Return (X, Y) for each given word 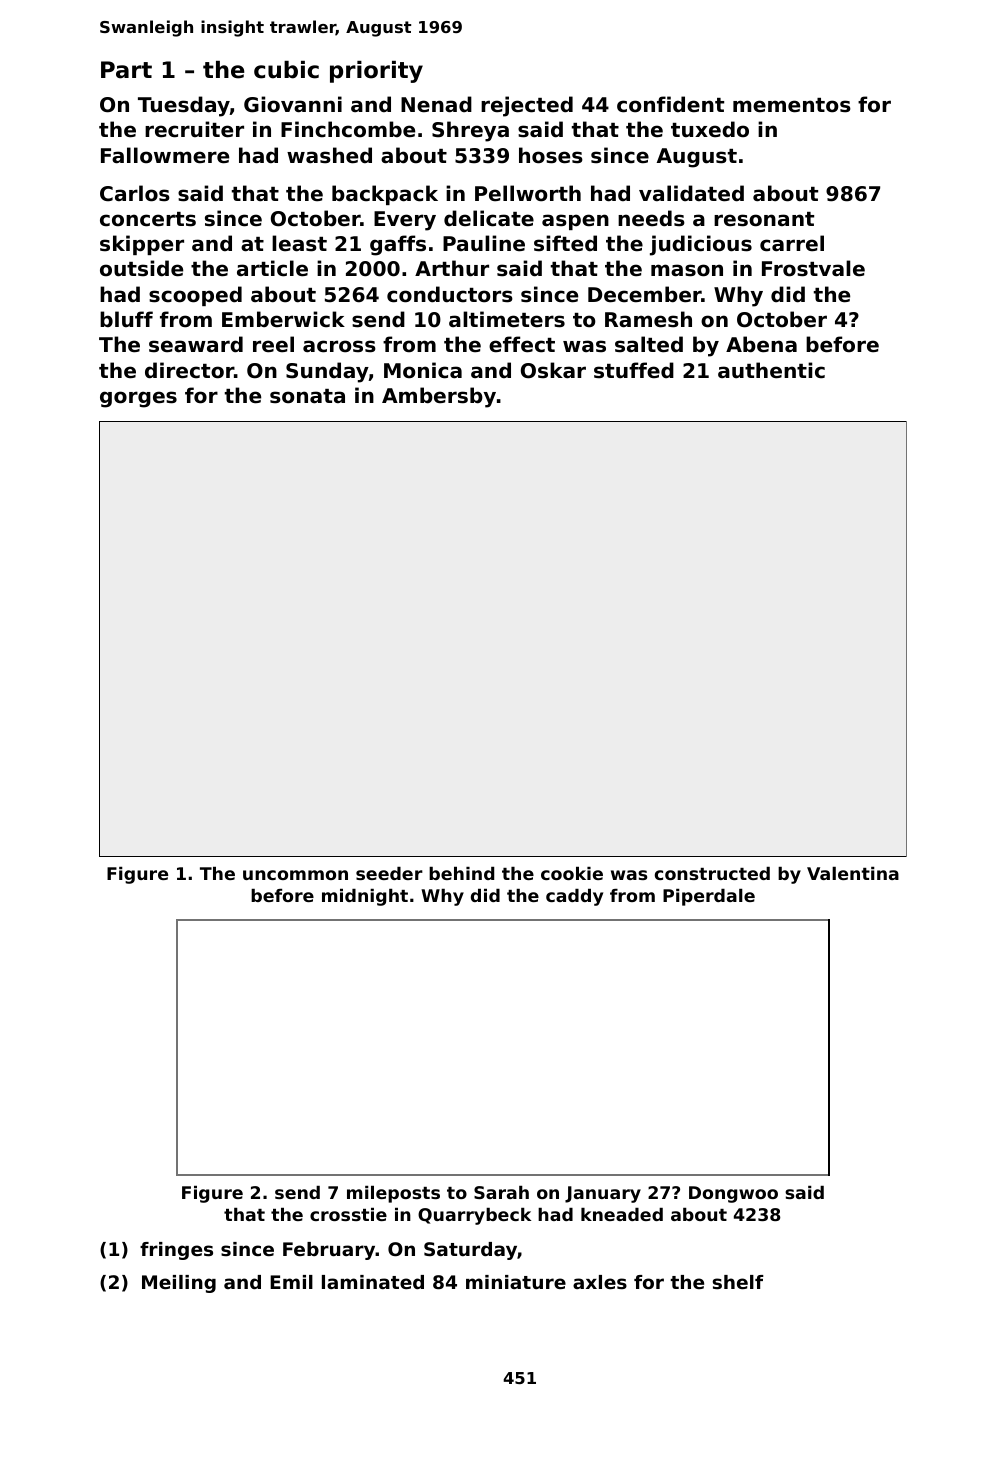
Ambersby (439, 397)
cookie (572, 873)
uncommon (295, 875)
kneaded (622, 1214)
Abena (761, 344)
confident (670, 104)
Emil (291, 1282)
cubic (286, 70)
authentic (771, 370)
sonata (307, 396)
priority (376, 72)
